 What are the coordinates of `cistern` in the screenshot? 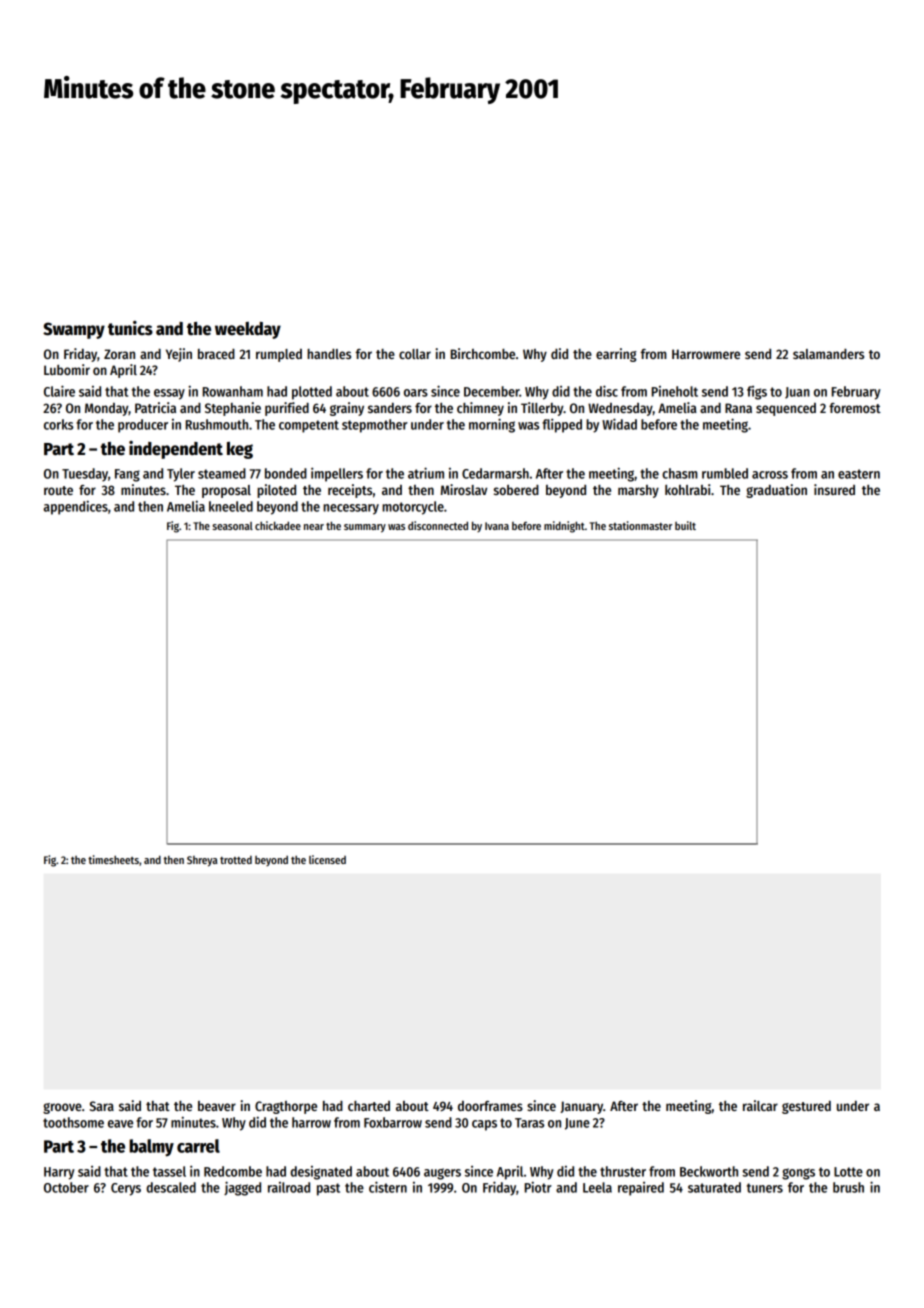 It's located at (388, 1187).
